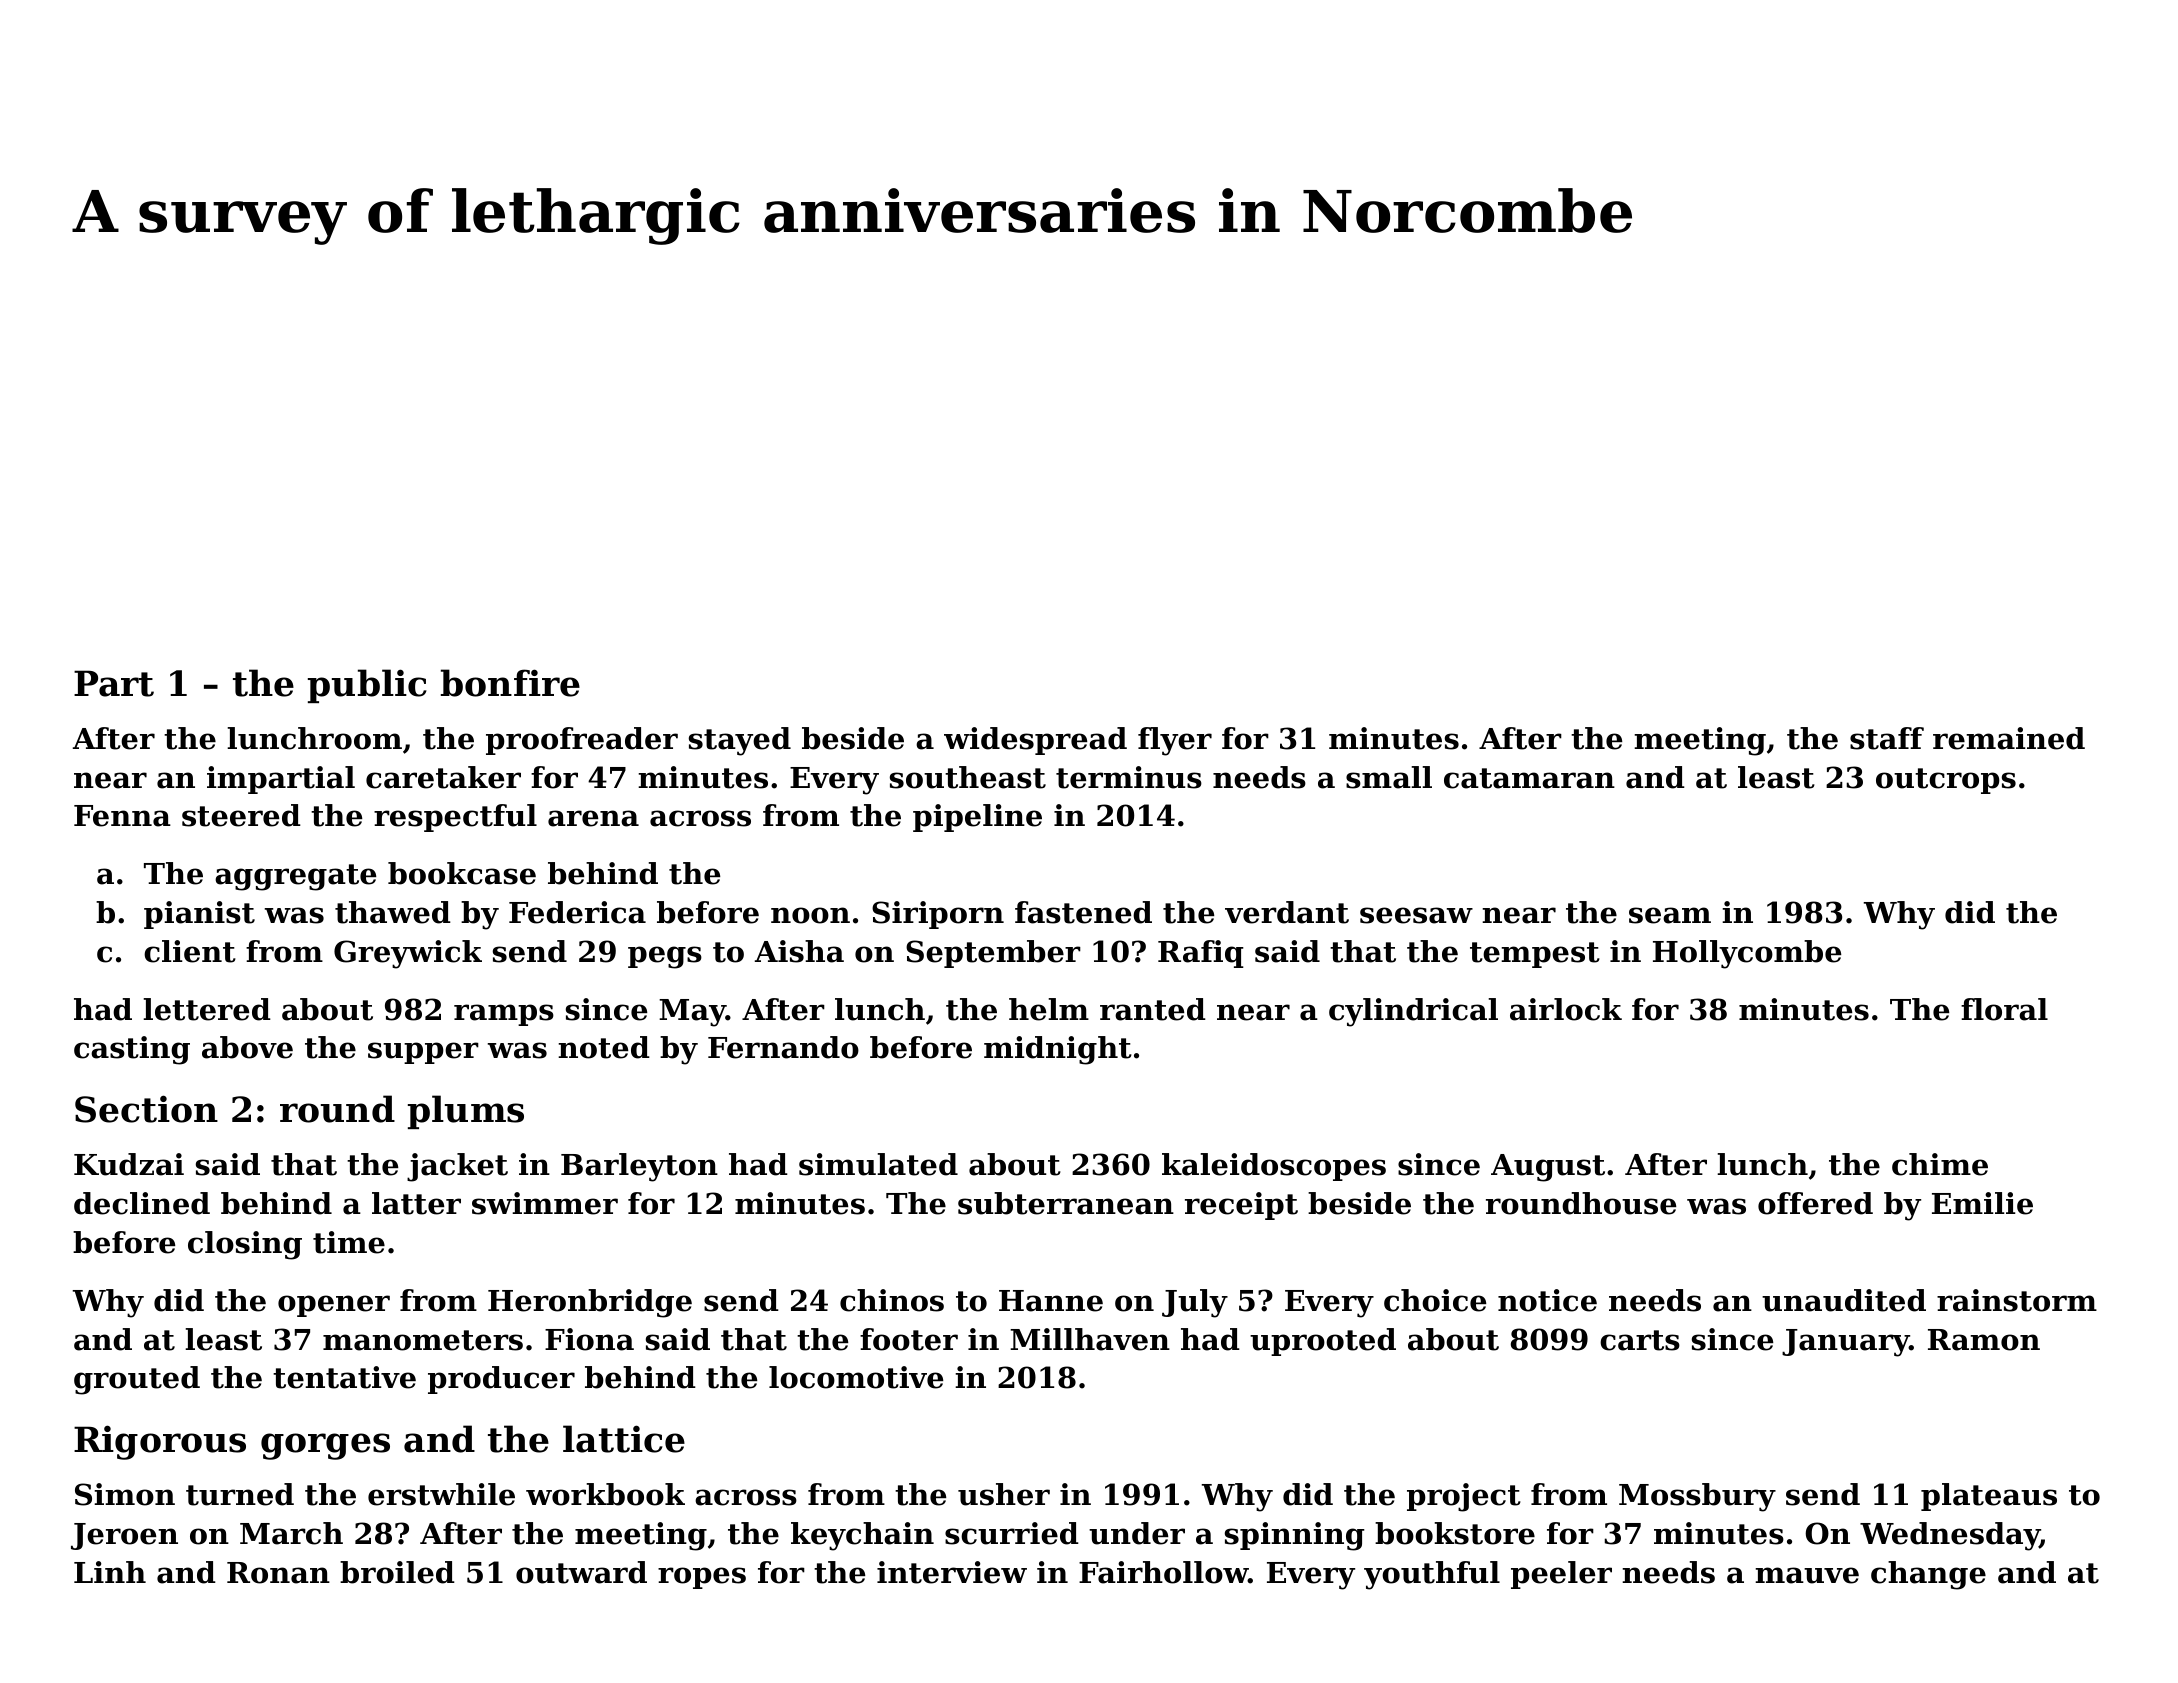  What do you see at coordinates (190, 951) in the screenshot?
I see `client` at bounding box center [190, 951].
